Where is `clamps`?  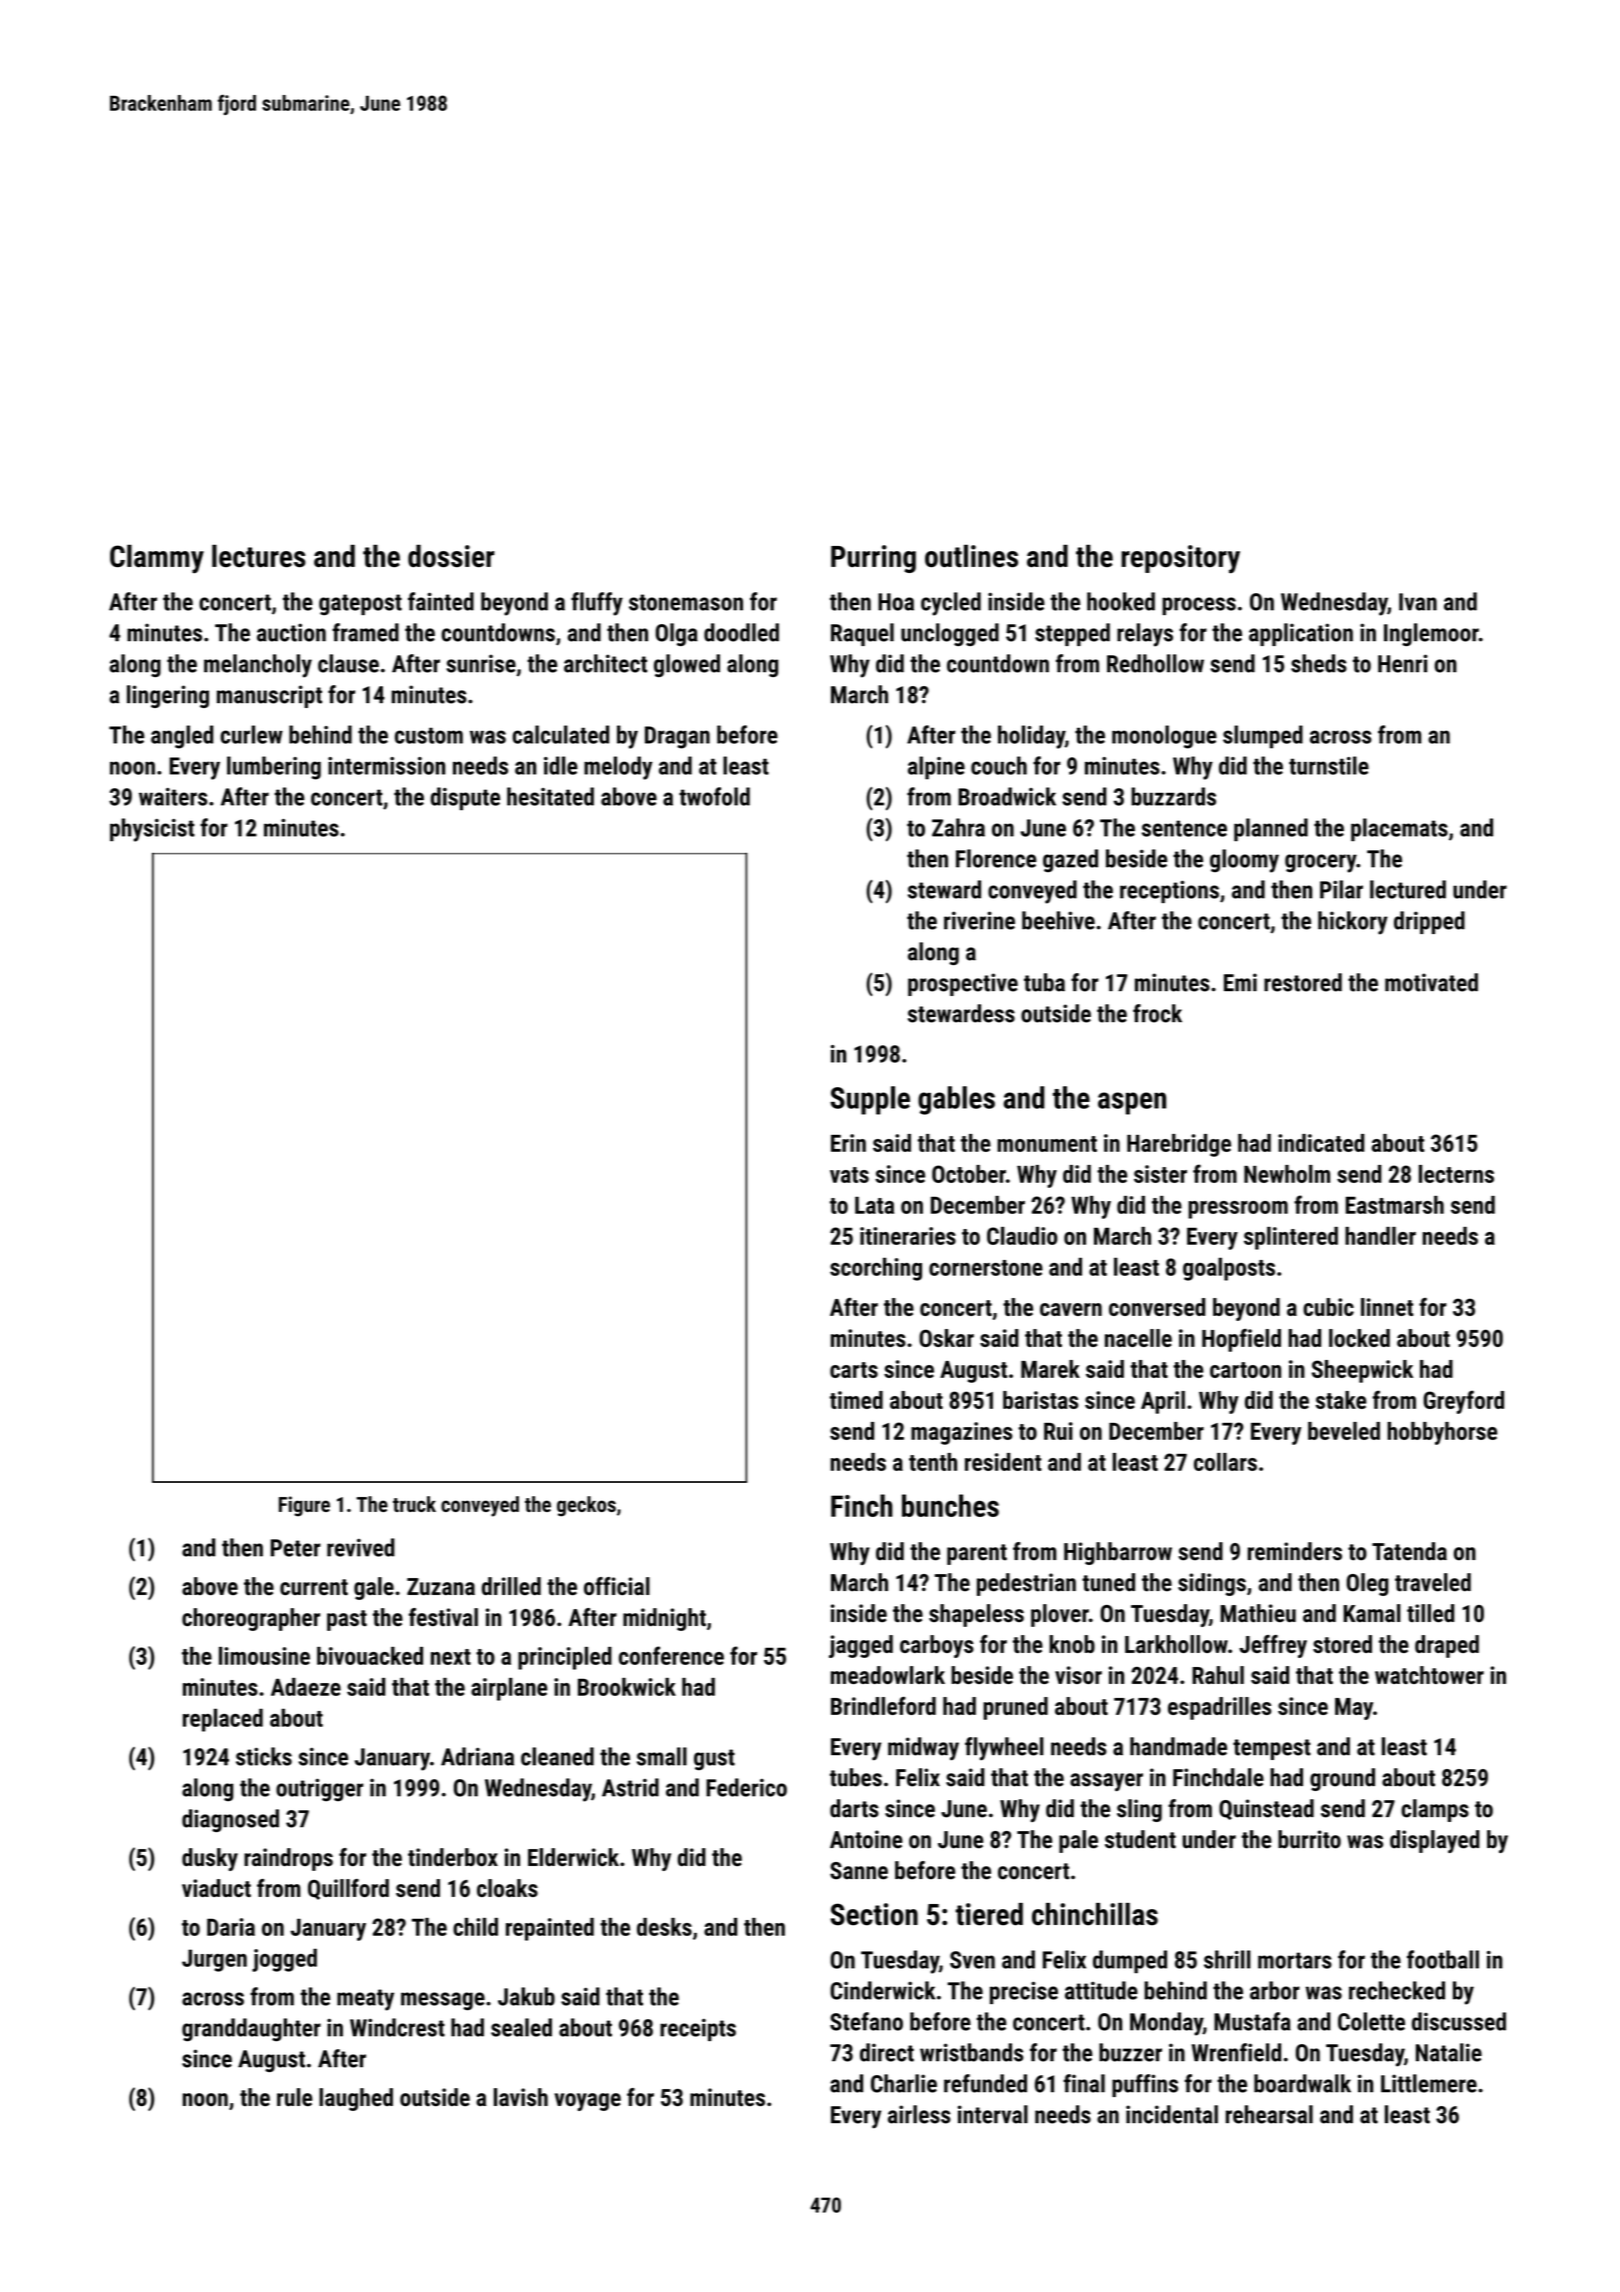 clamps is located at coordinates (1435, 1810).
